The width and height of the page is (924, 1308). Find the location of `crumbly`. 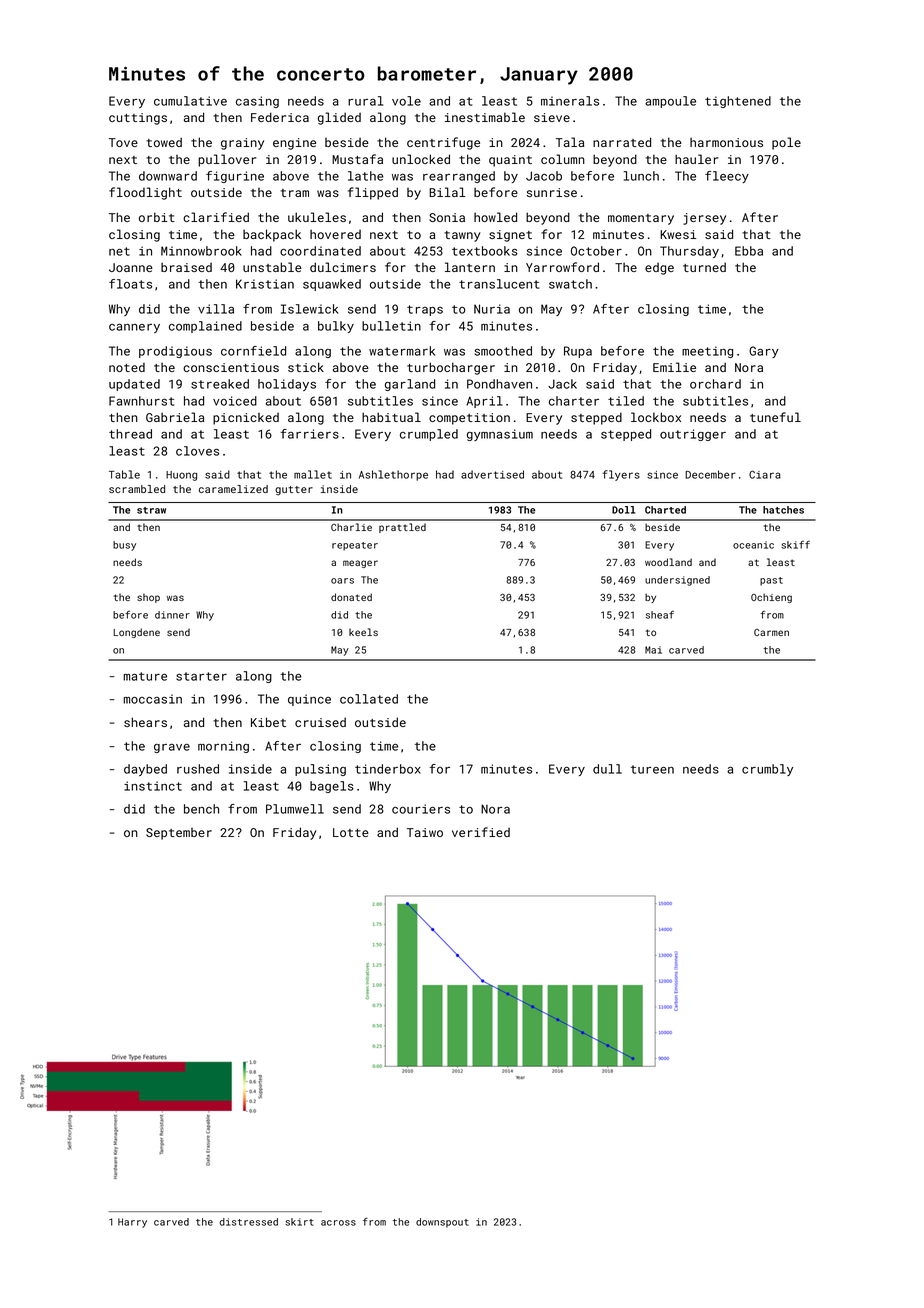

crumbly is located at coordinates (767, 770).
